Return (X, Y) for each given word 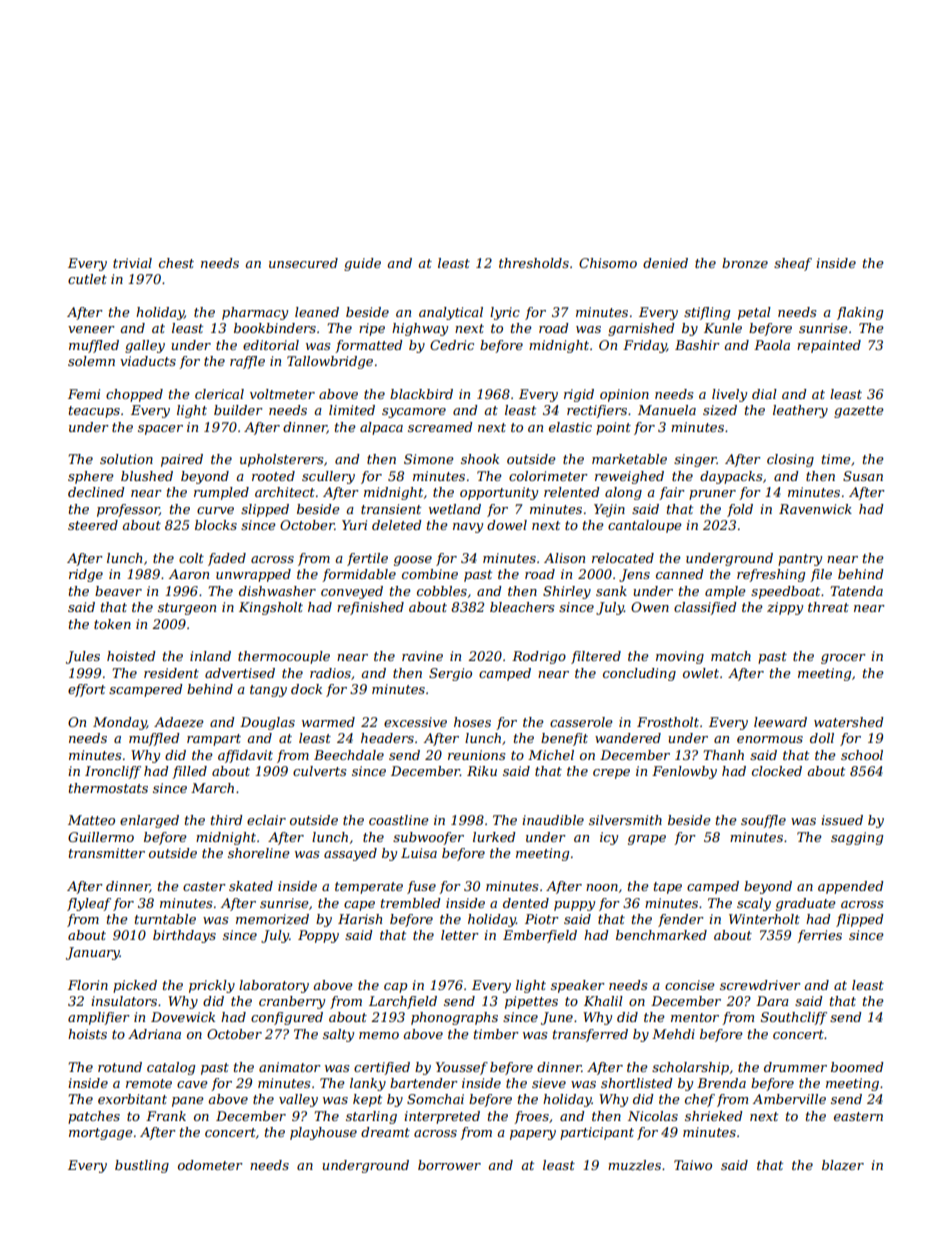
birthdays (184, 936)
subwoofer (428, 838)
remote (149, 1083)
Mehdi (673, 1034)
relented (572, 492)
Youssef (462, 1068)
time (836, 459)
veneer (91, 329)
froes (531, 1117)
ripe (372, 329)
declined (96, 492)
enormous (770, 739)
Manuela (667, 410)
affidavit (245, 756)
